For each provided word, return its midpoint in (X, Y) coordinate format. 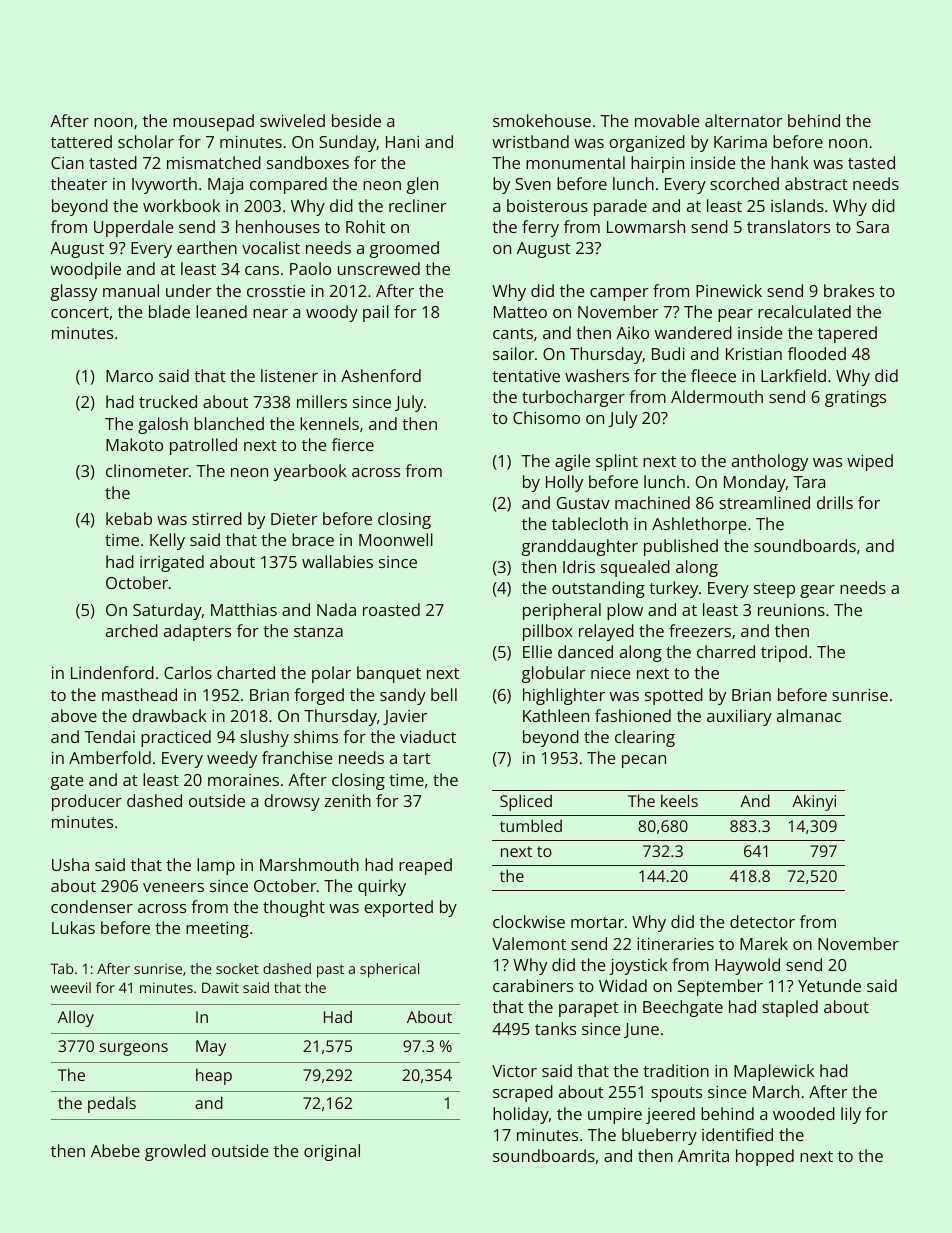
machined (652, 502)
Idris (579, 566)
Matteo (520, 312)
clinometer (147, 470)
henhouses (278, 226)
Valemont (529, 943)
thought (294, 908)
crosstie (276, 291)
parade (620, 207)
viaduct (428, 736)
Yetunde (829, 985)
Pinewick (729, 290)
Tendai (109, 736)
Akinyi (814, 802)
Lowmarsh (646, 226)
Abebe (115, 1150)
